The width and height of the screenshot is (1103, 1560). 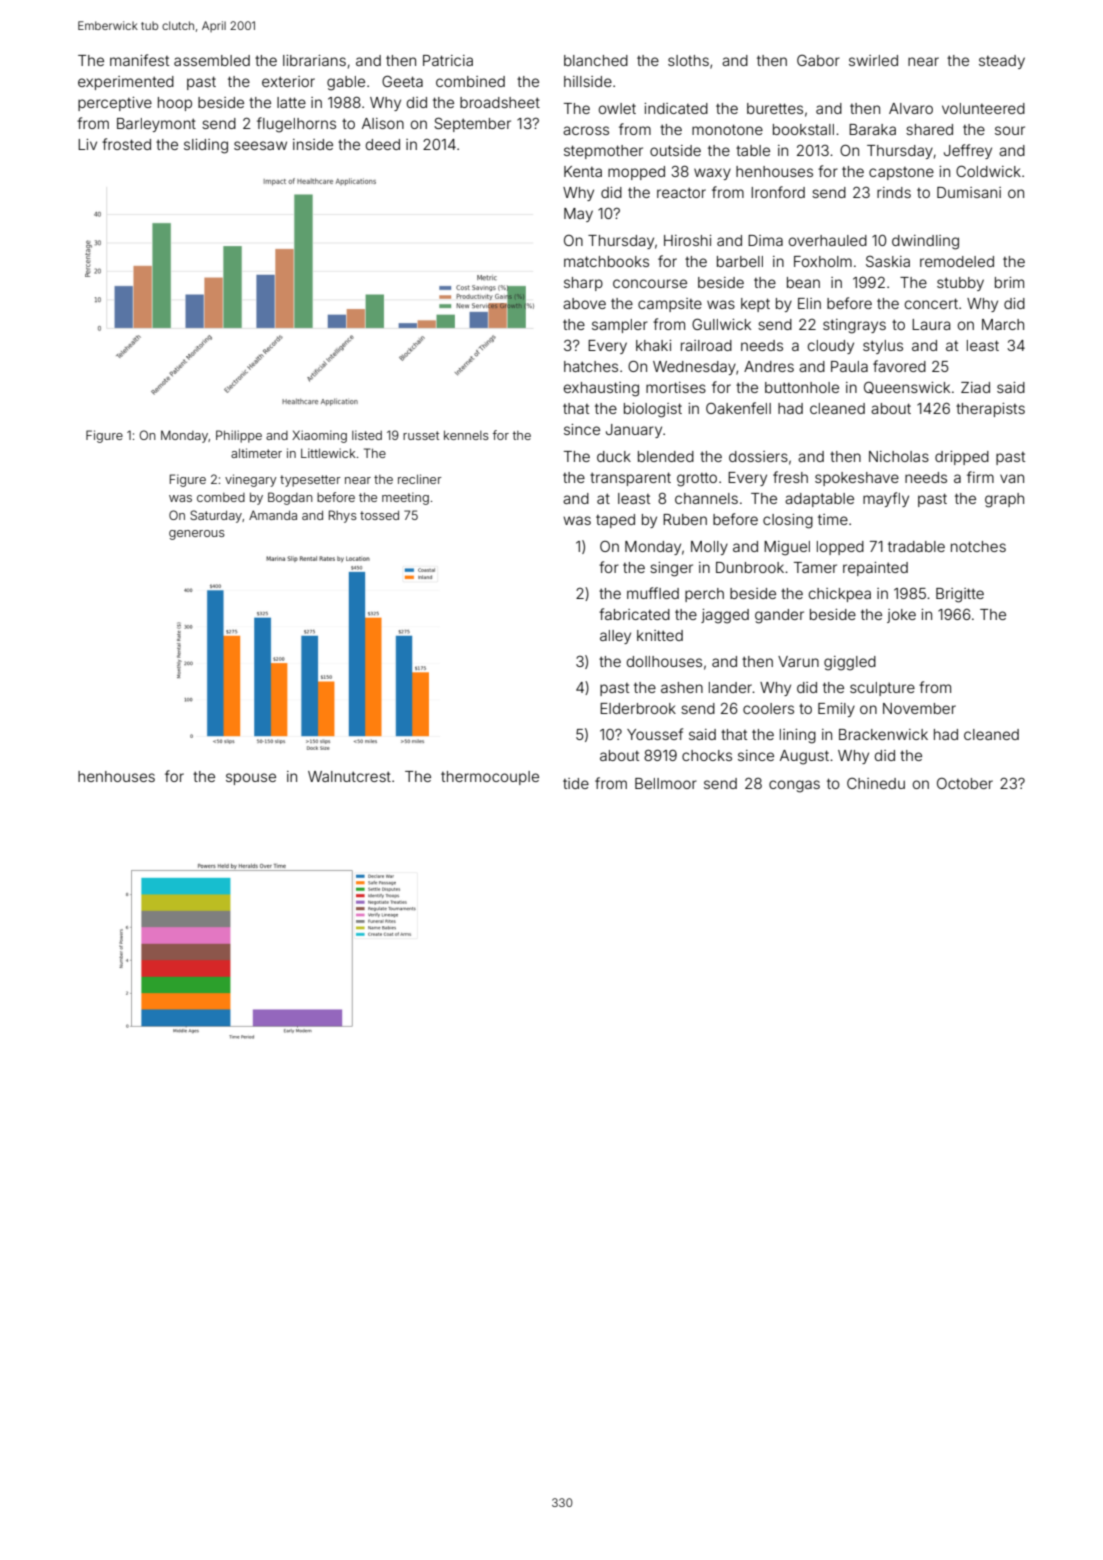 What do you see at coordinates (421, 435) in the screenshot?
I see `russet` at bounding box center [421, 435].
